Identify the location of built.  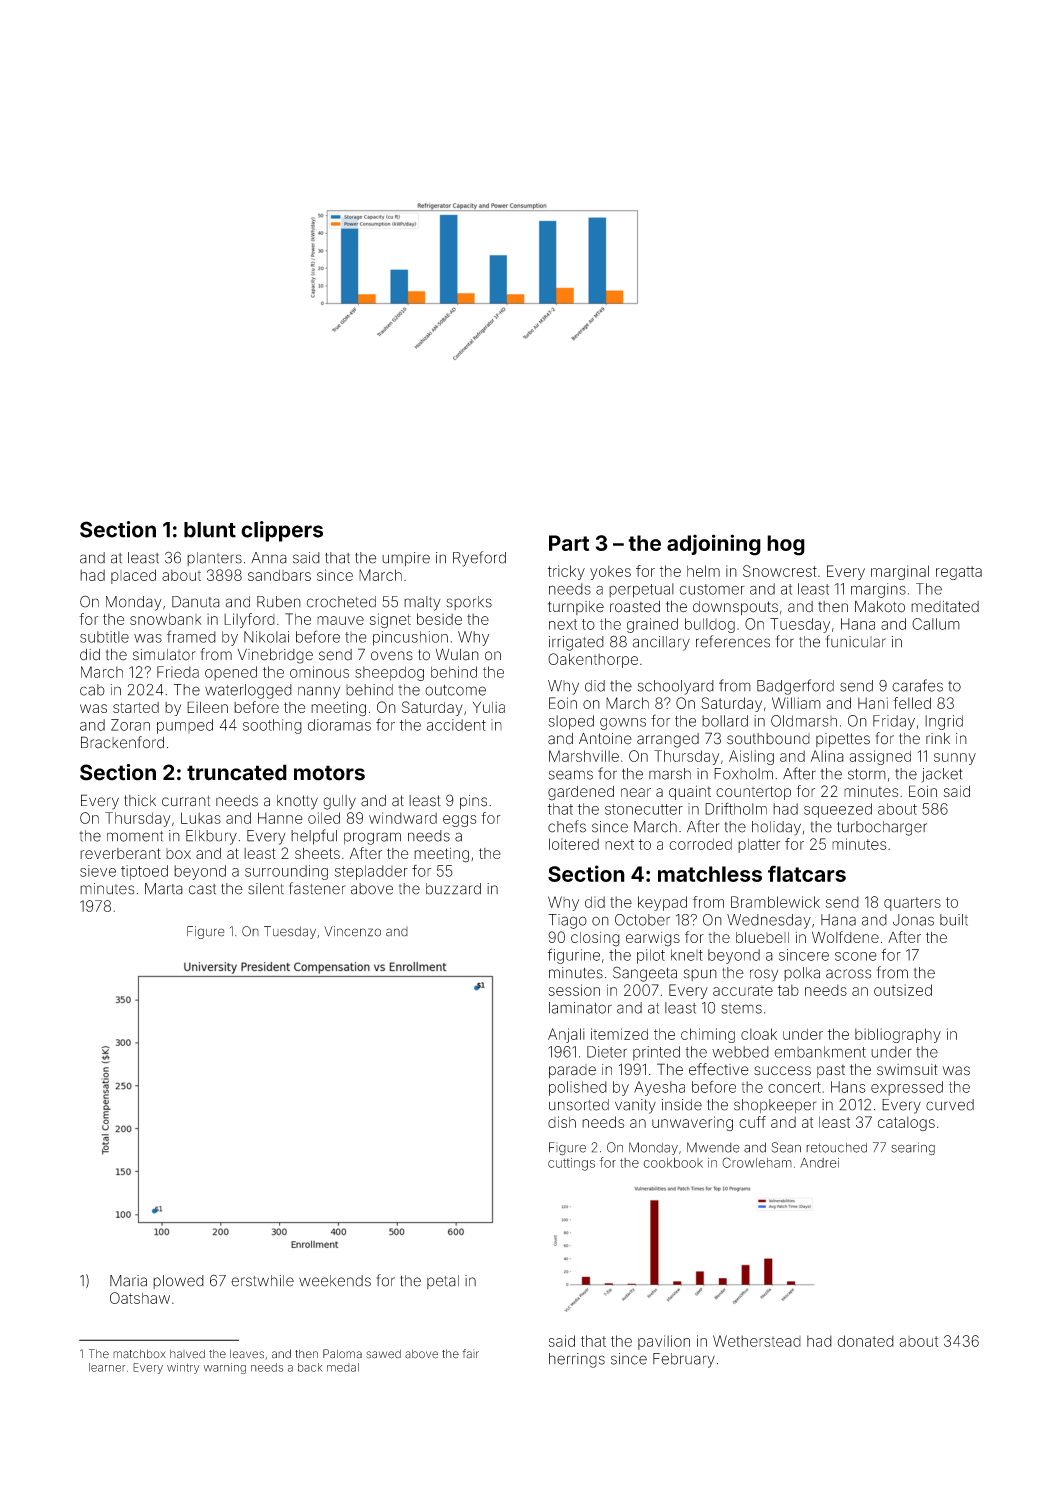
(954, 920).
